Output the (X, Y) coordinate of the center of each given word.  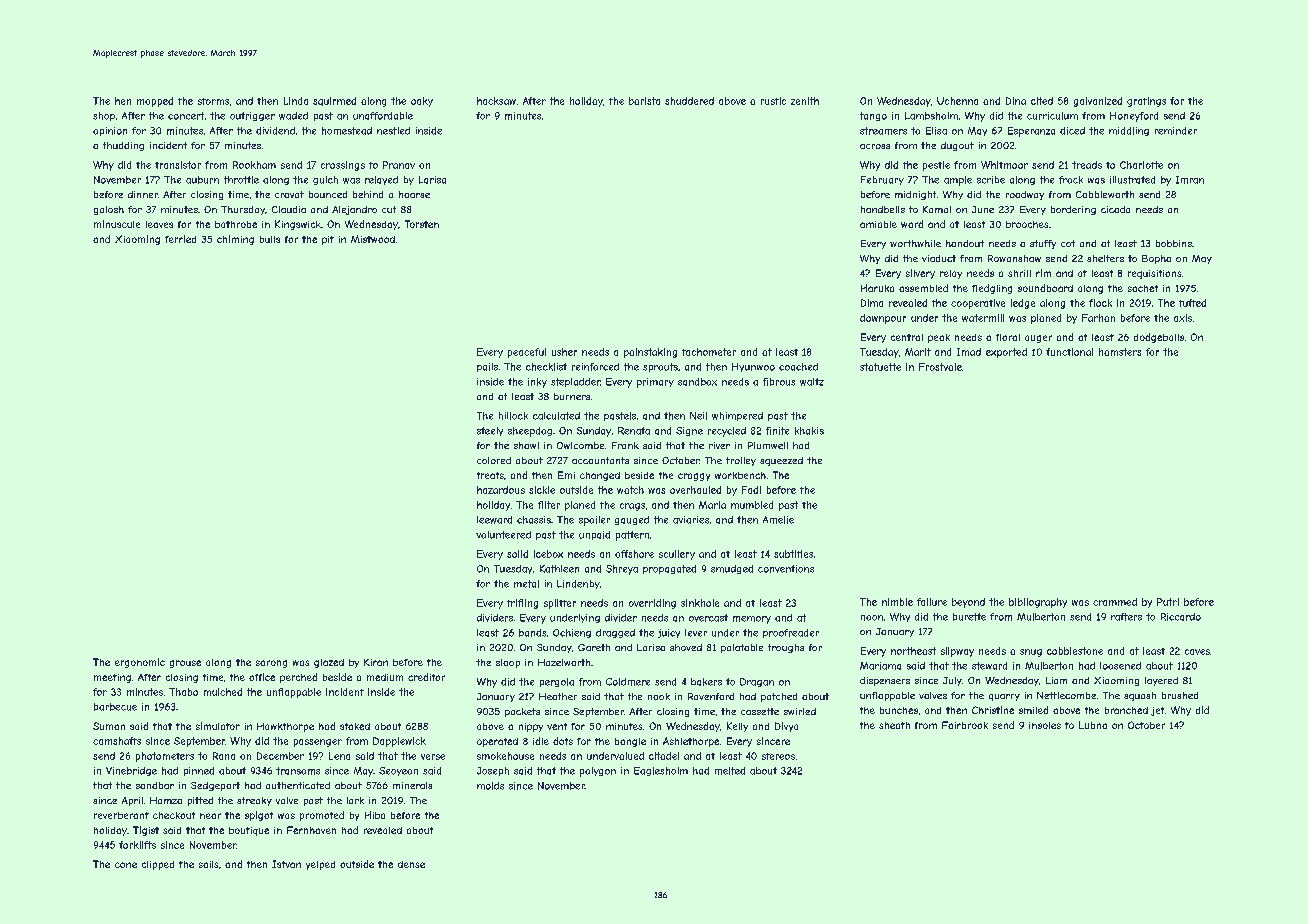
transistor (178, 165)
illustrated (1132, 180)
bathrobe (236, 224)
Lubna (1093, 725)
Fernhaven (311, 830)
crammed (1115, 602)
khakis (809, 431)
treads (1087, 165)
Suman (109, 726)
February (882, 180)
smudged (732, 569)
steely (490, 431)
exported (1006, 353)
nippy (531, 727)
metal (526, 584)
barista (644, 101)
